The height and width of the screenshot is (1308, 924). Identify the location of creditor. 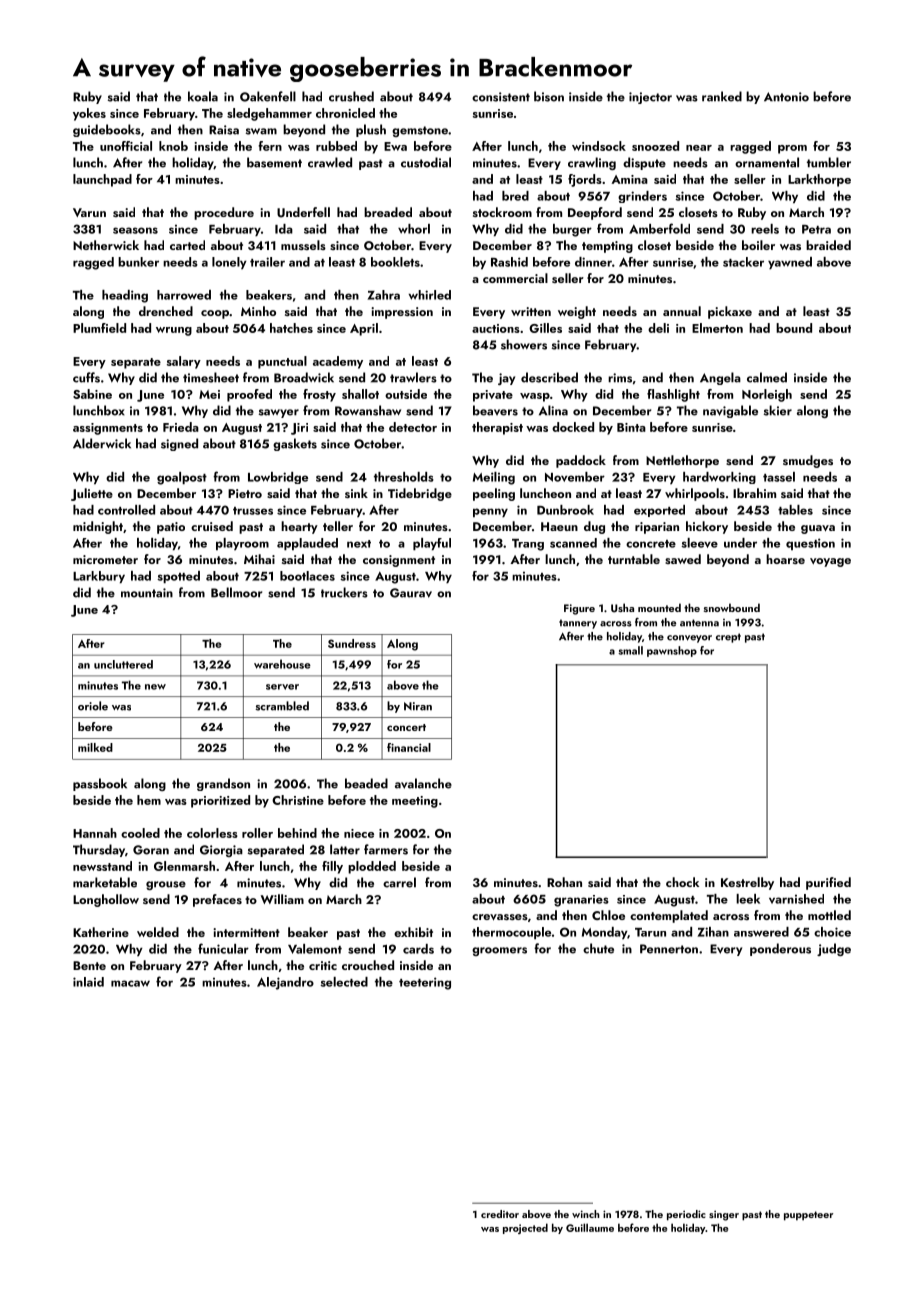
(500, 1214).
